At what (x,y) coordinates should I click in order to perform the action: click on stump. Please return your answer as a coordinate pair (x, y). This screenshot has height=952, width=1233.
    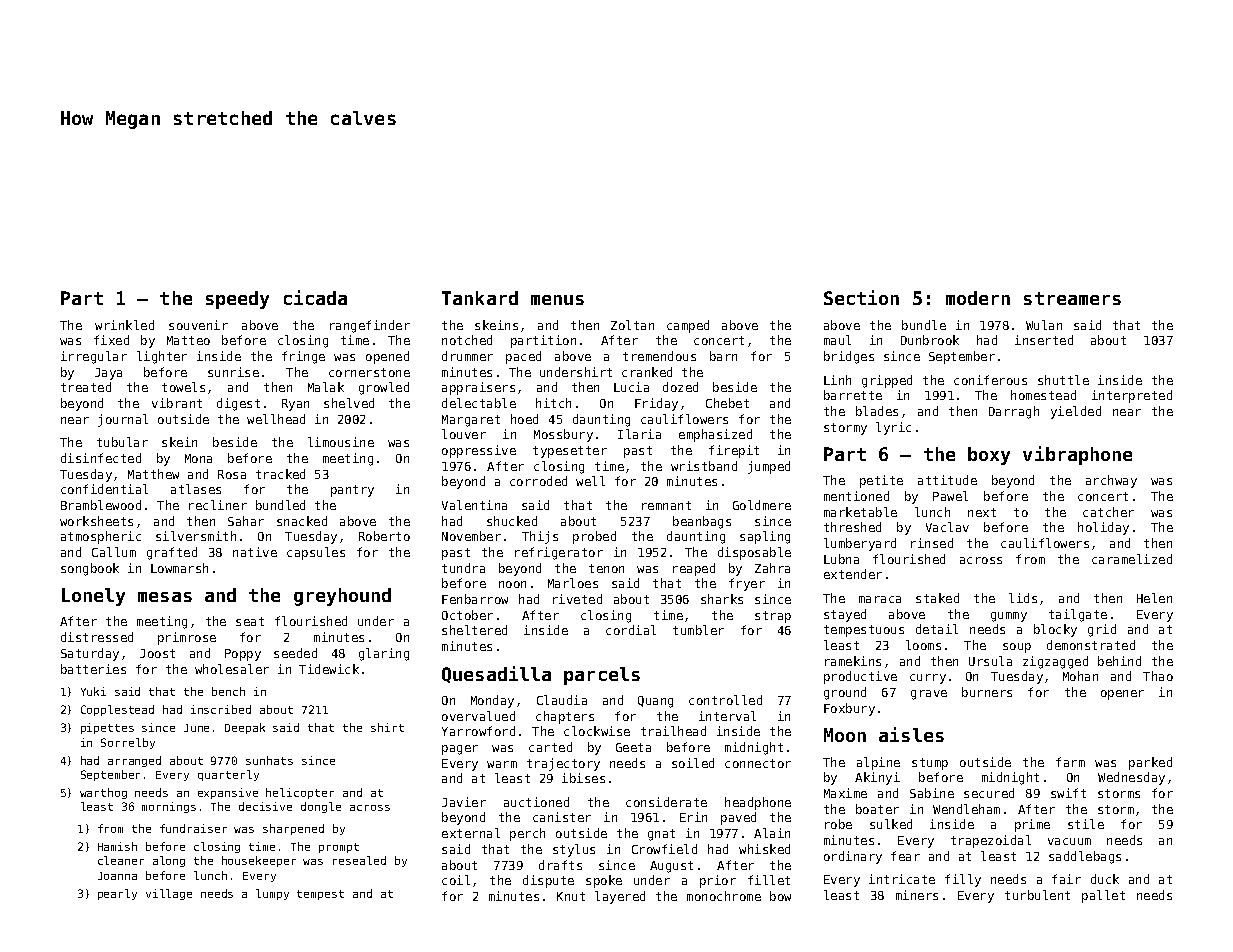
    Looking at the image, I should click on (930, 764).
